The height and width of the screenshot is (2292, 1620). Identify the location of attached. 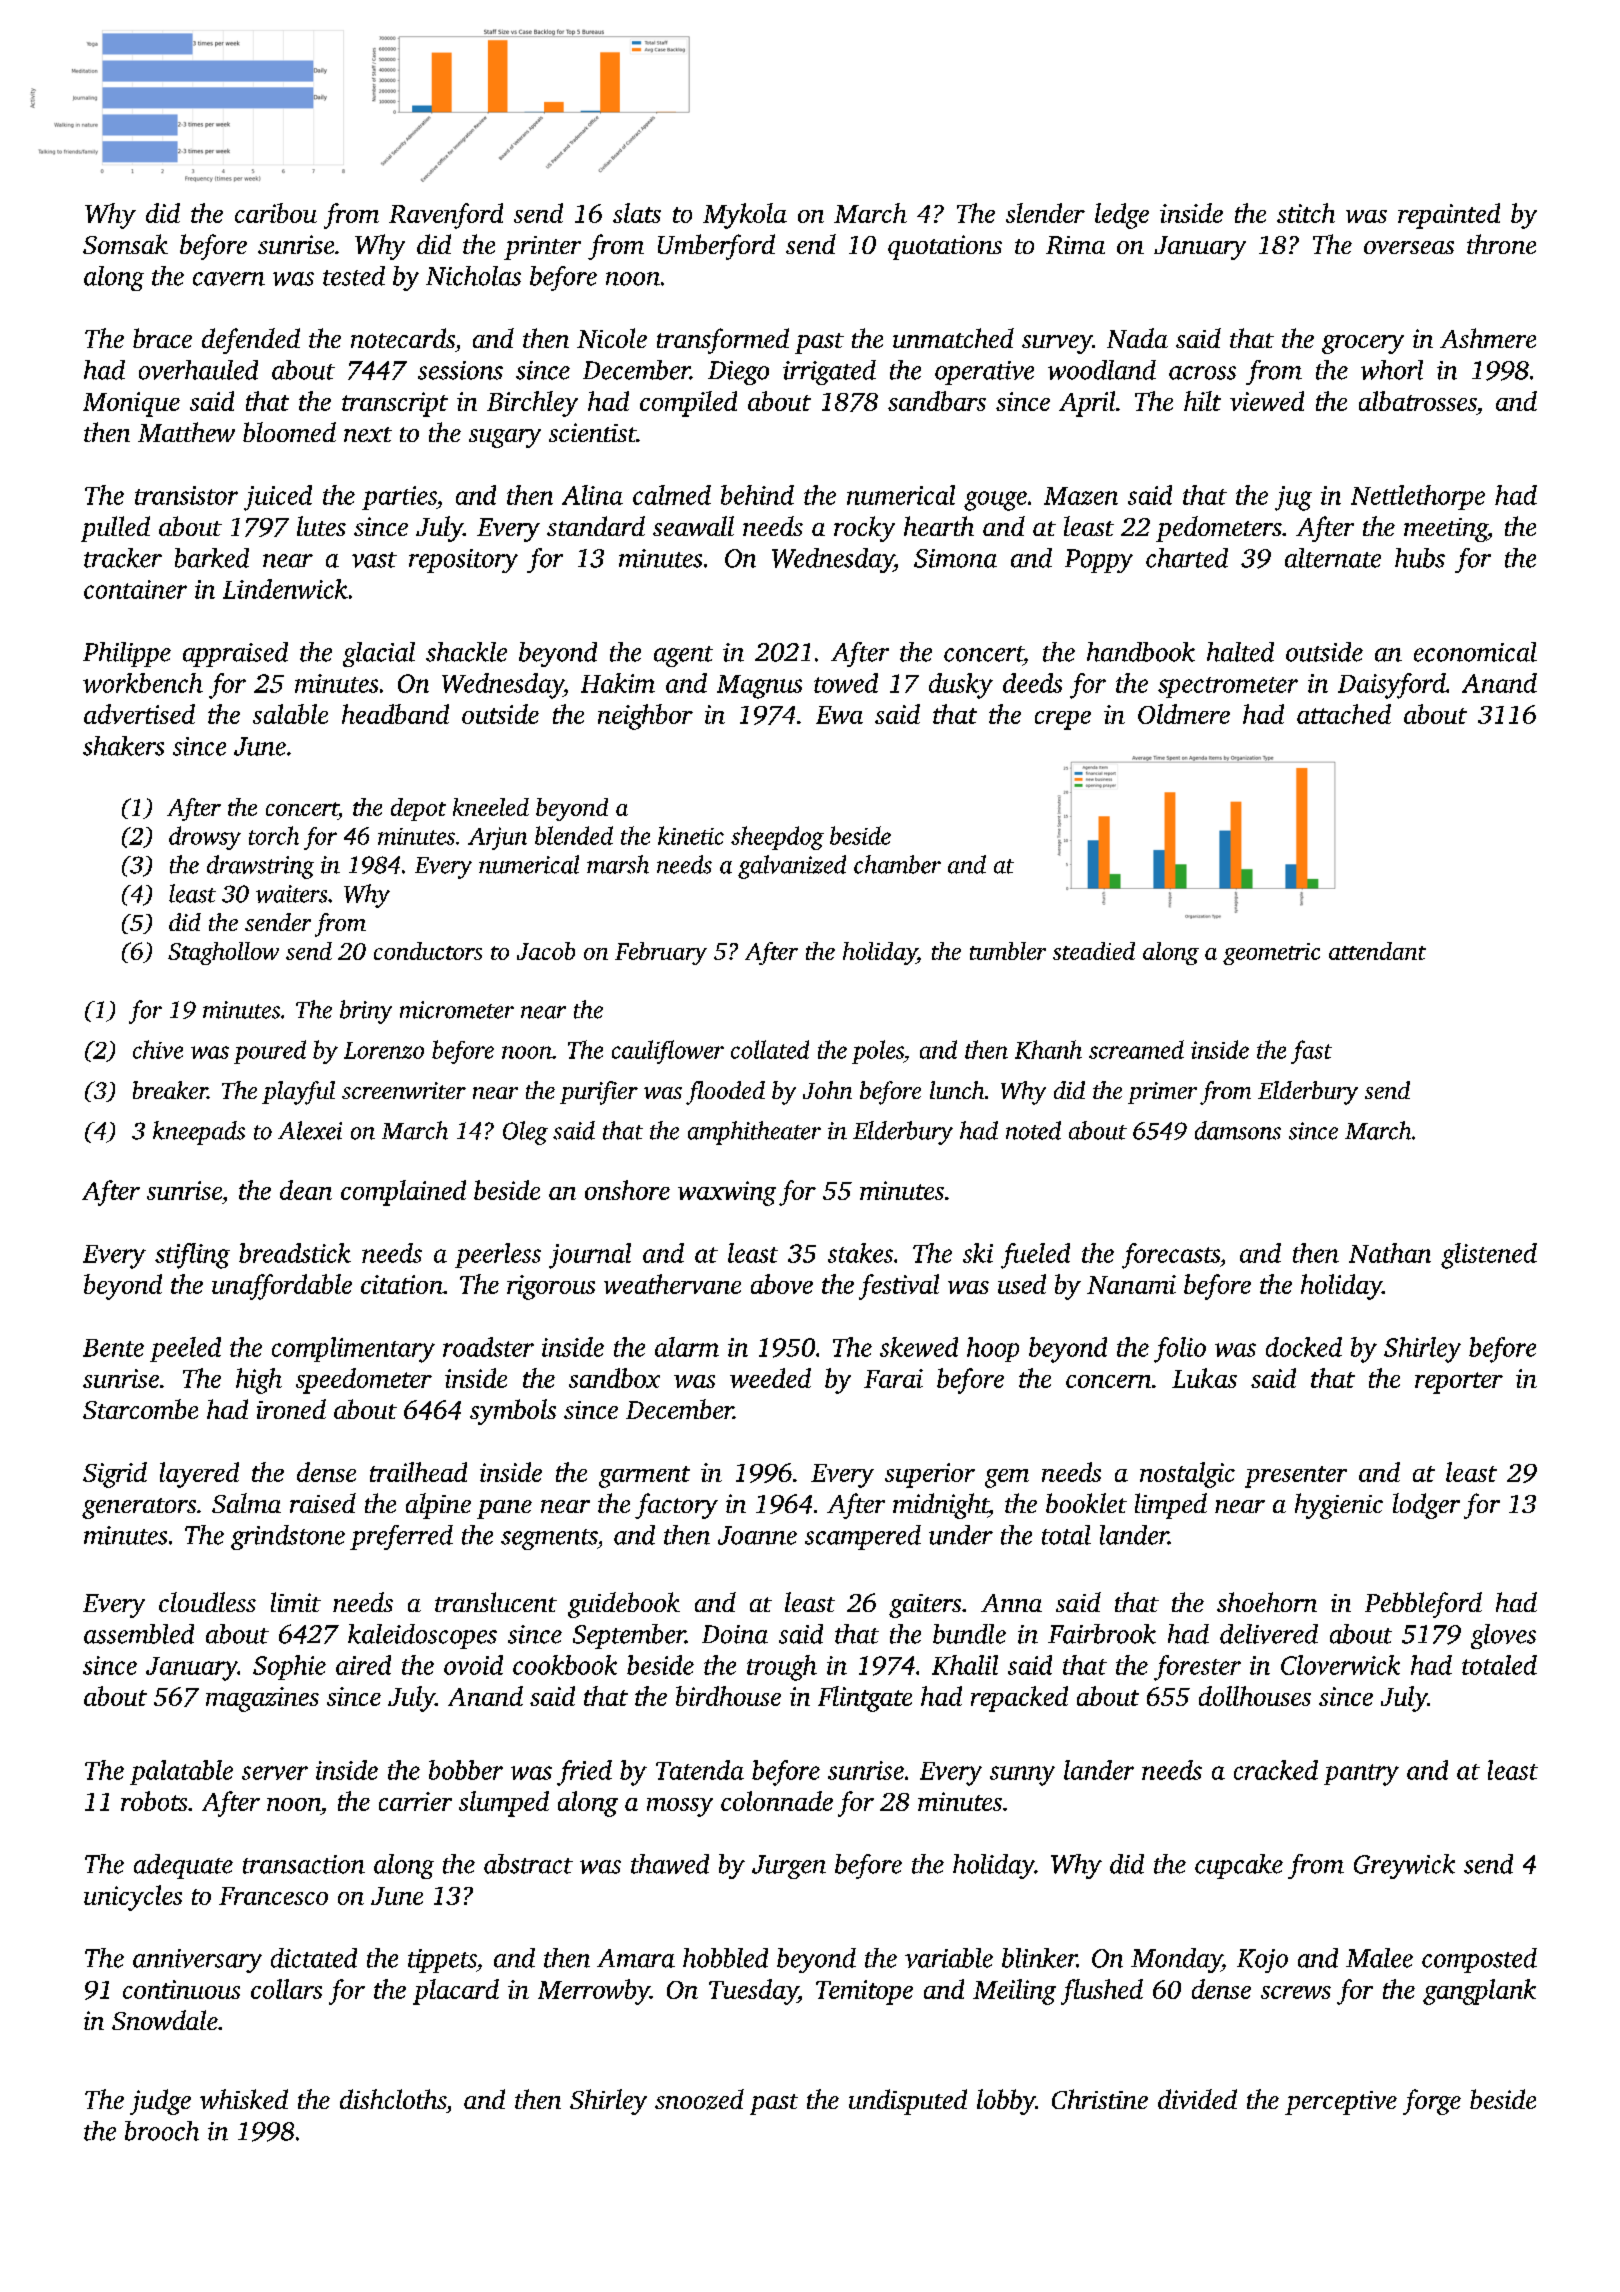
(1344, 714).
